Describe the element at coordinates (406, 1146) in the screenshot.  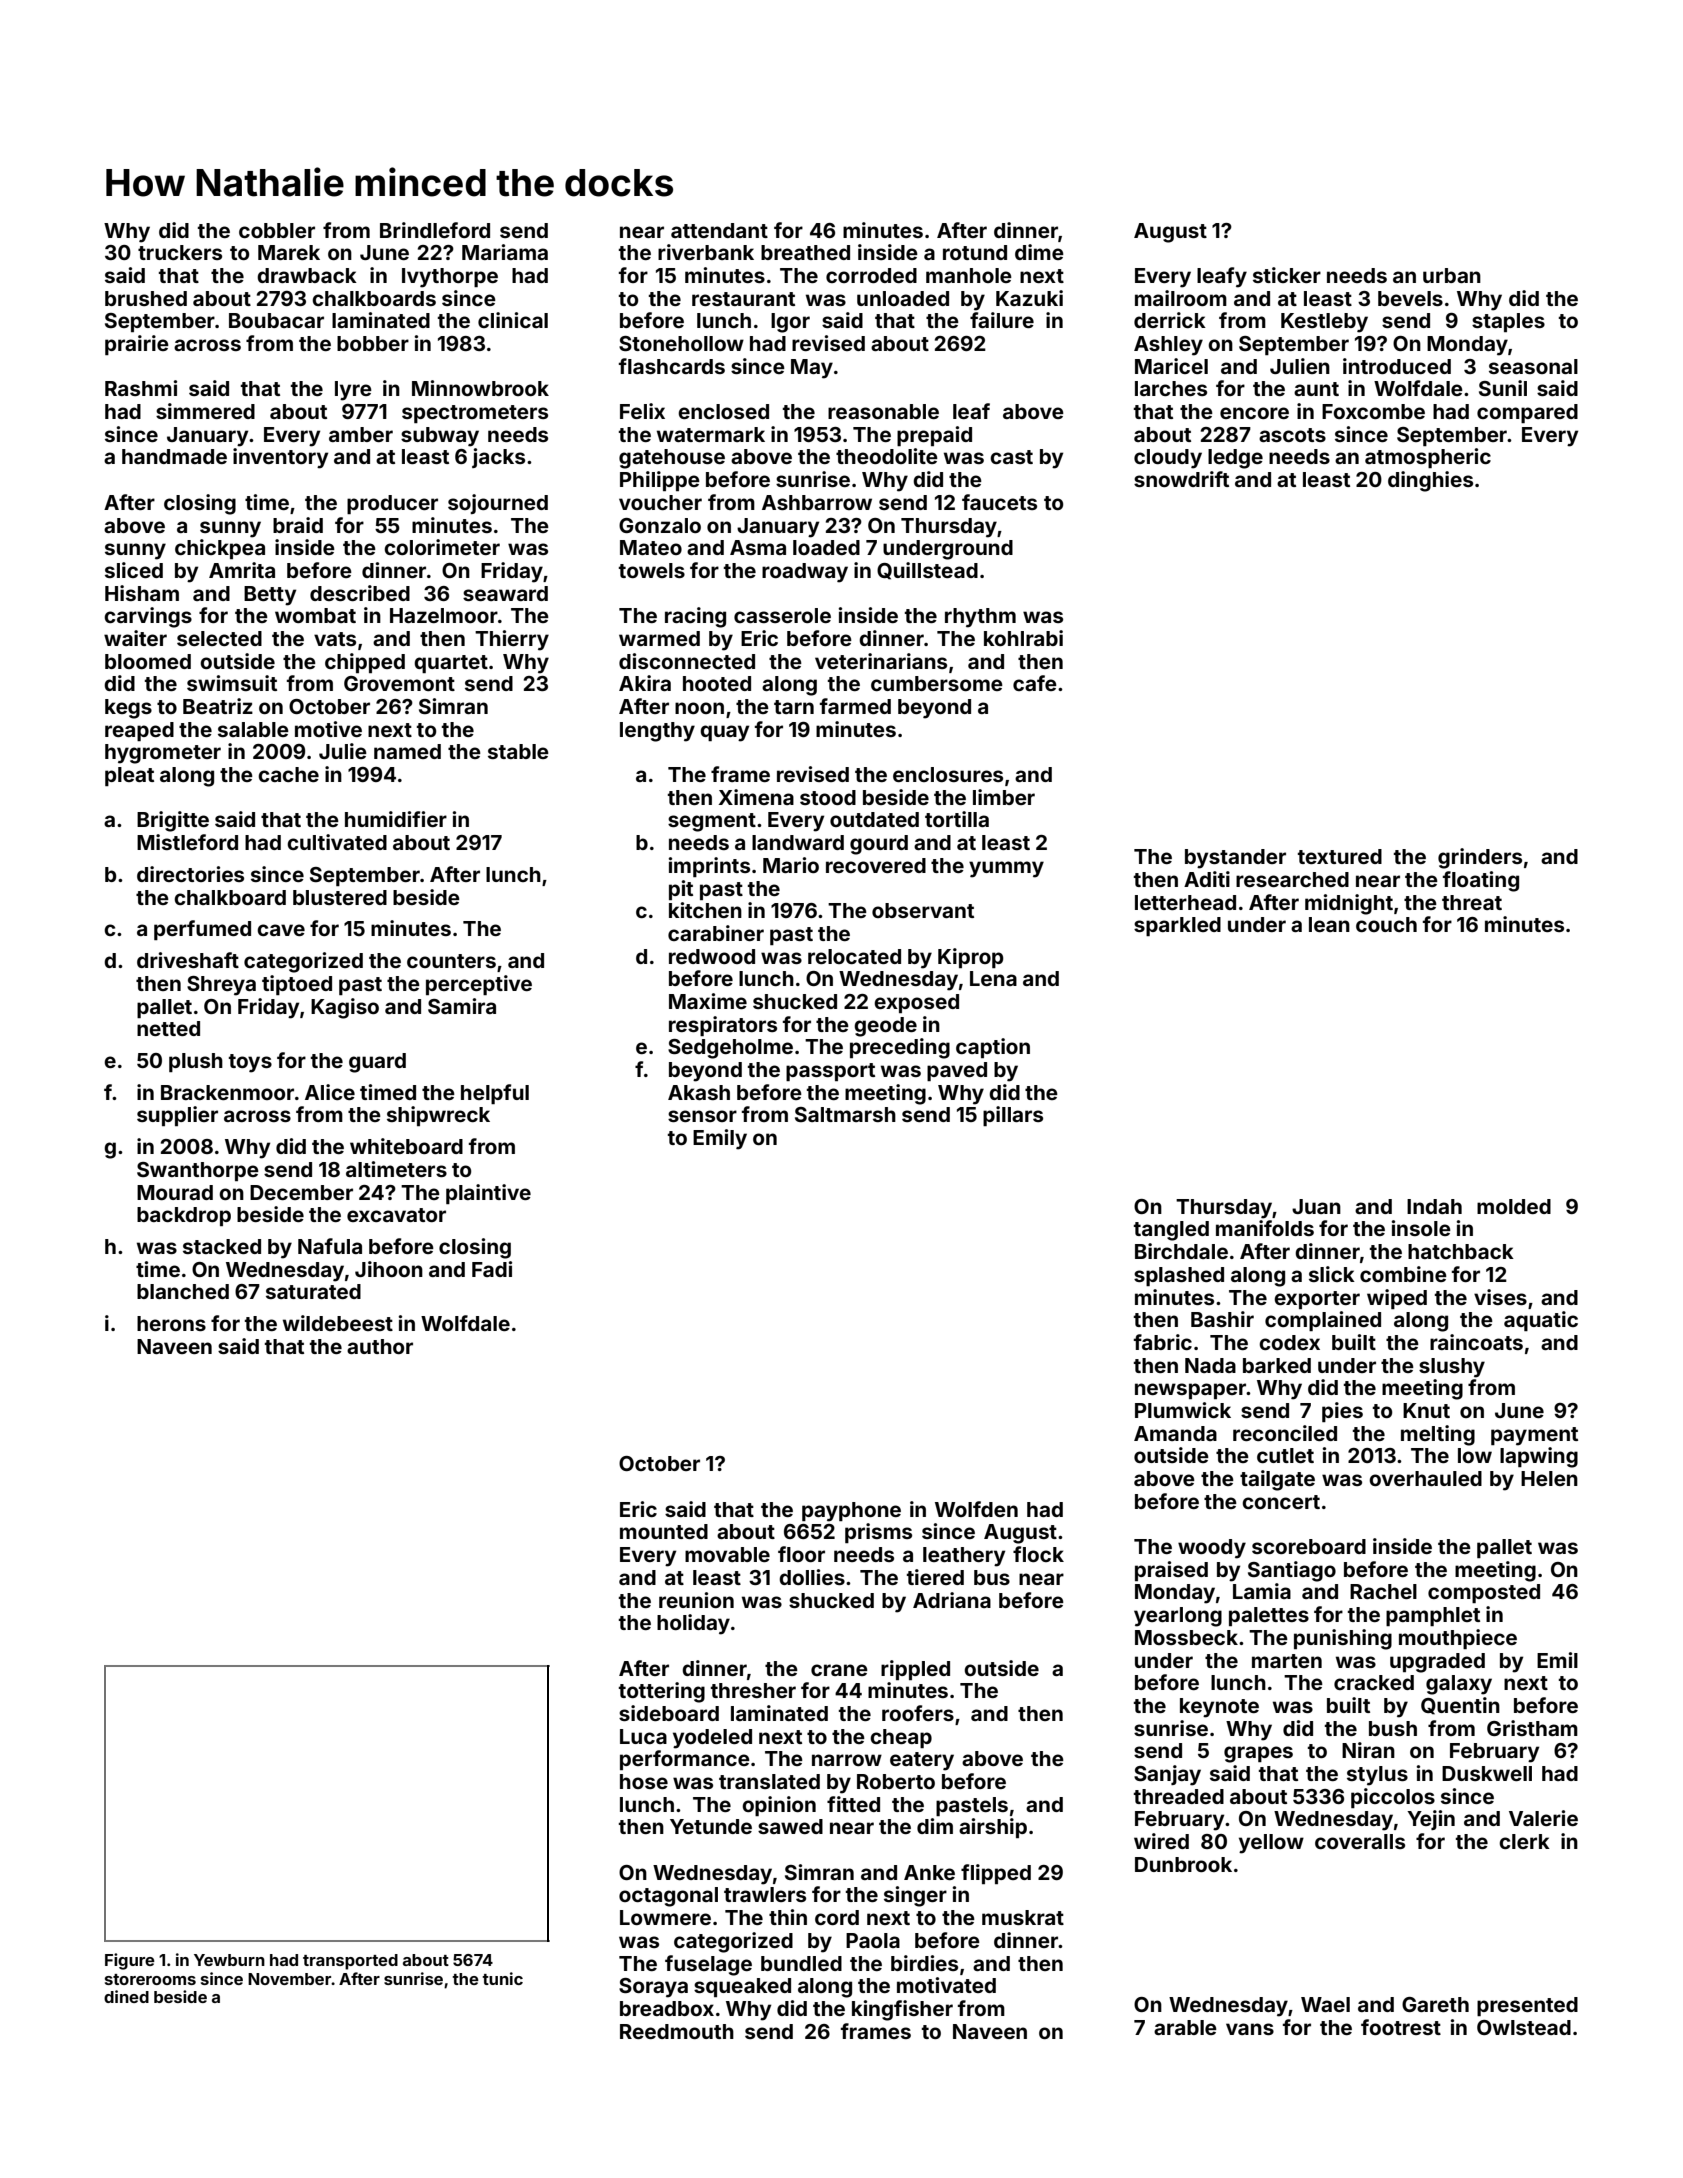
I see `whiteboard` at that location.
